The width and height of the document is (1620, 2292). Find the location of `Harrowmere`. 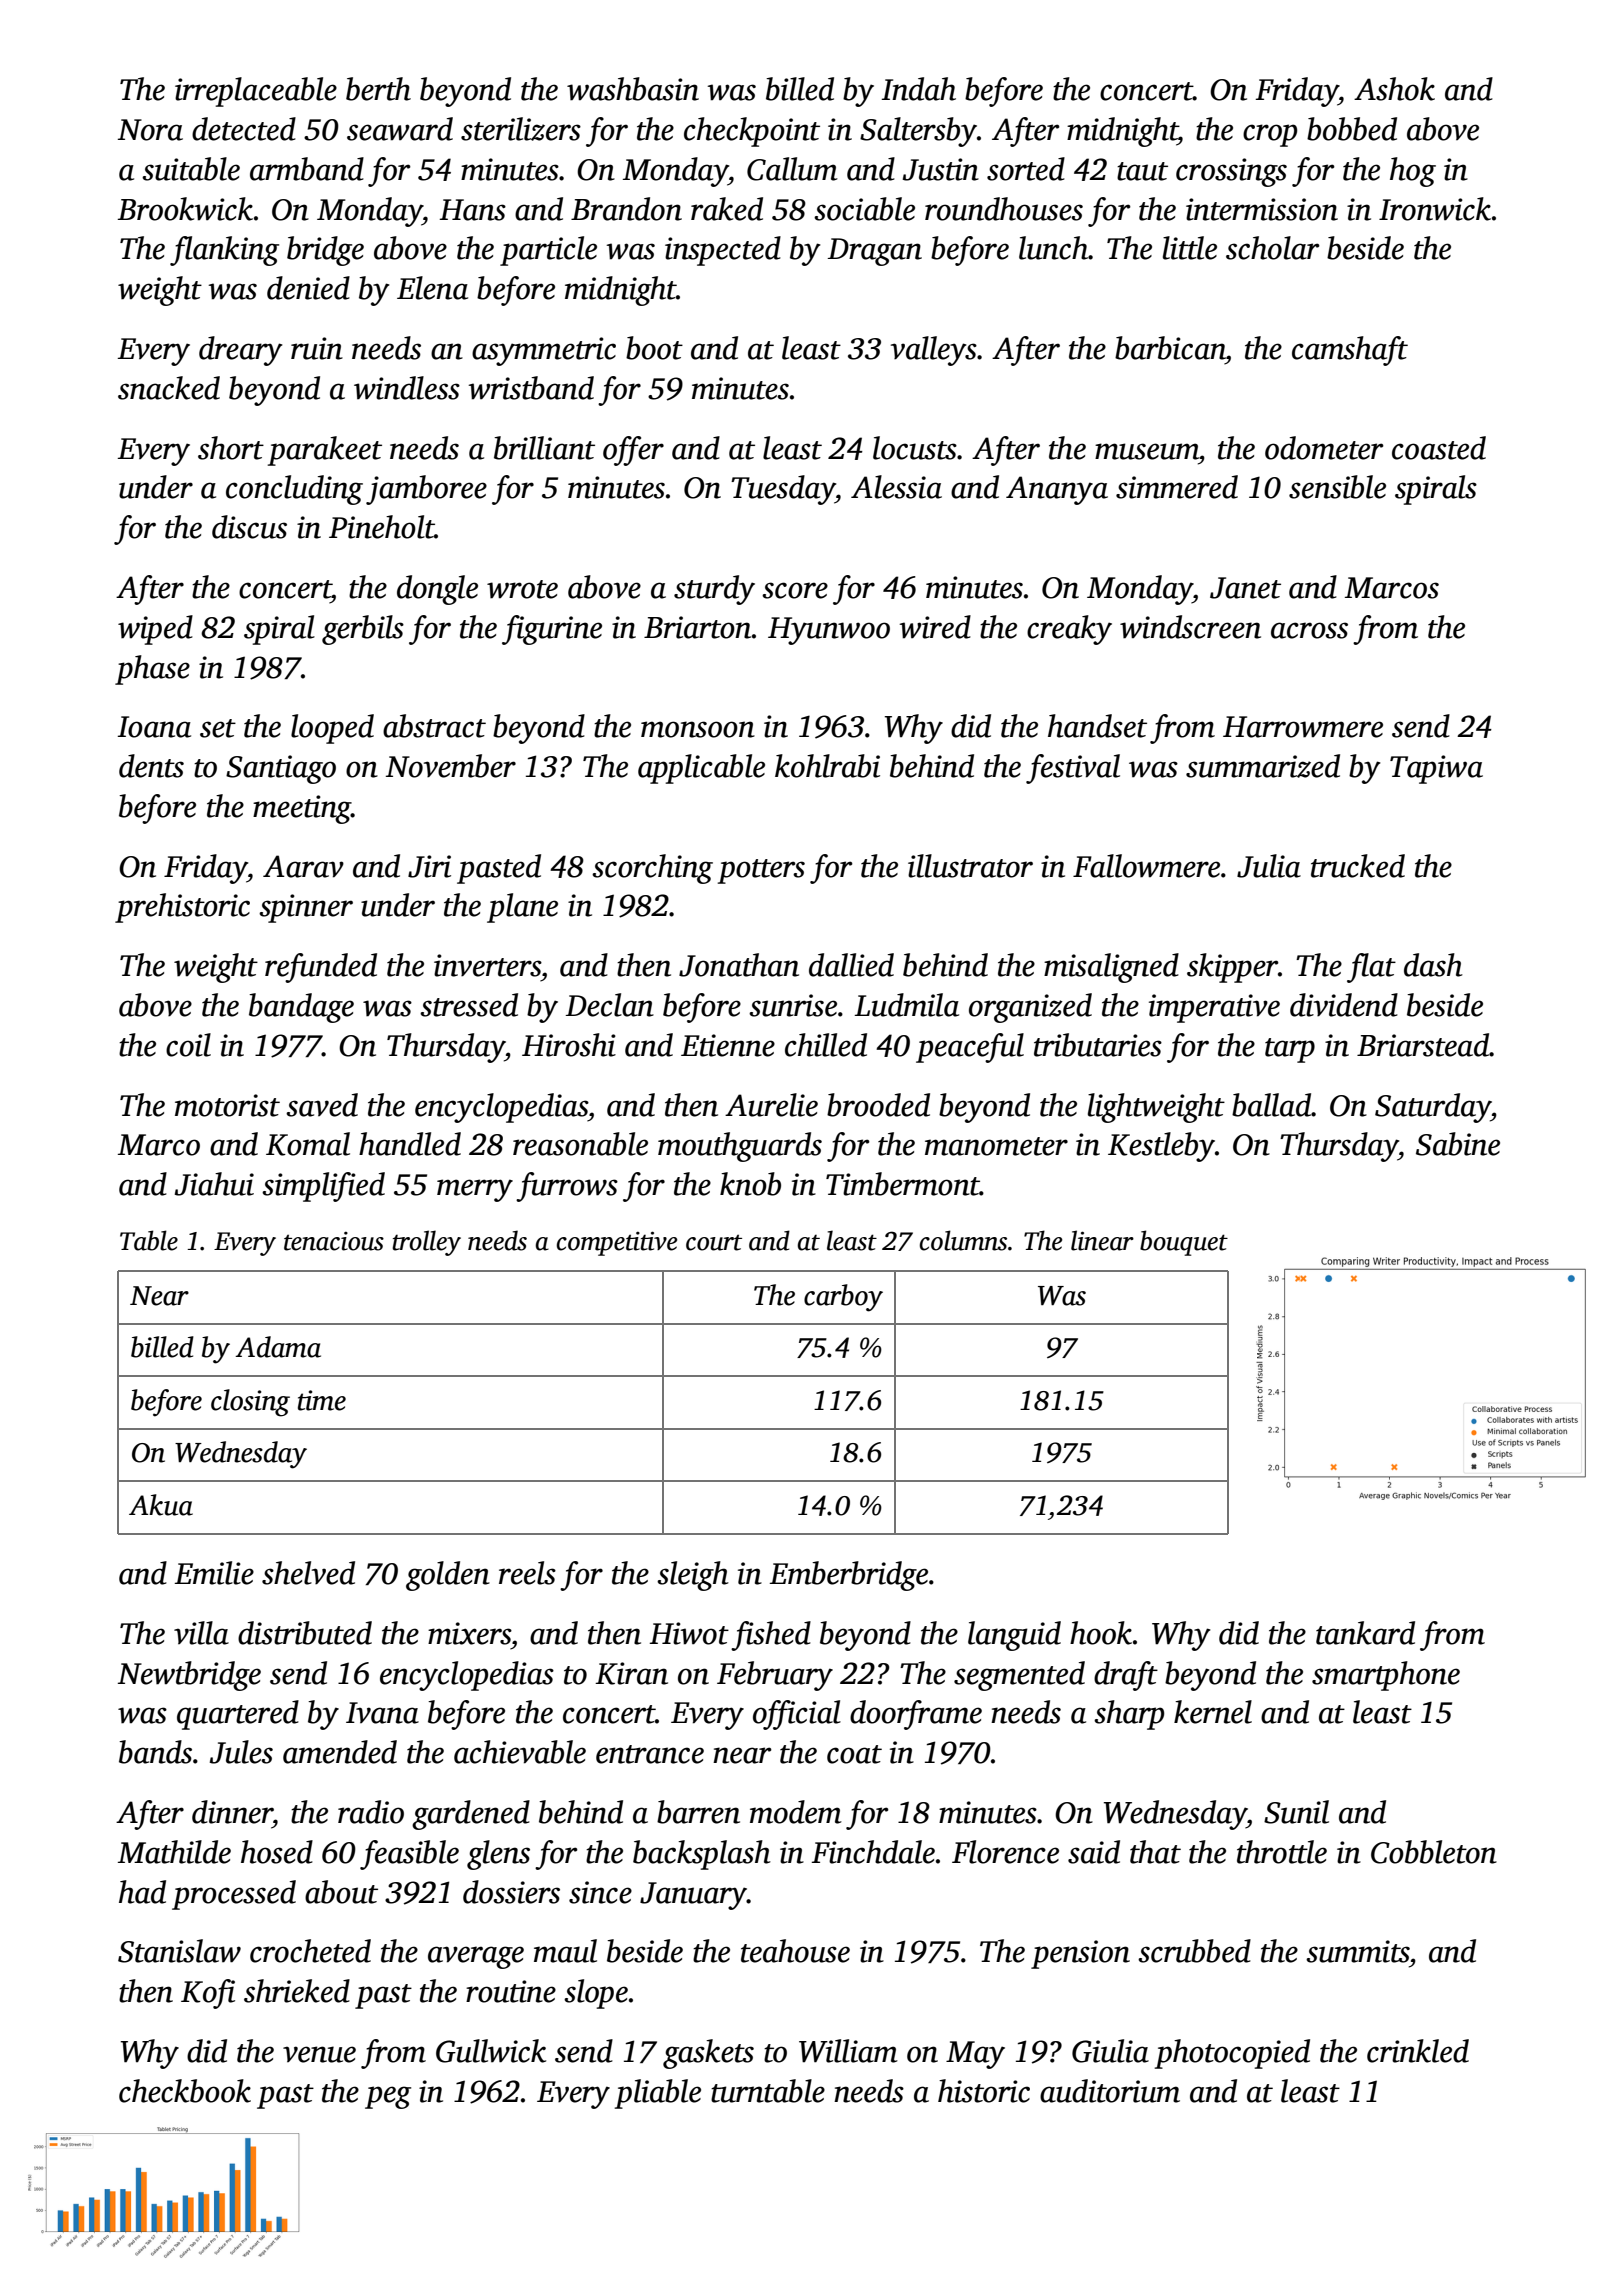

Harrowmere is located at coordinates (1303, 727).
